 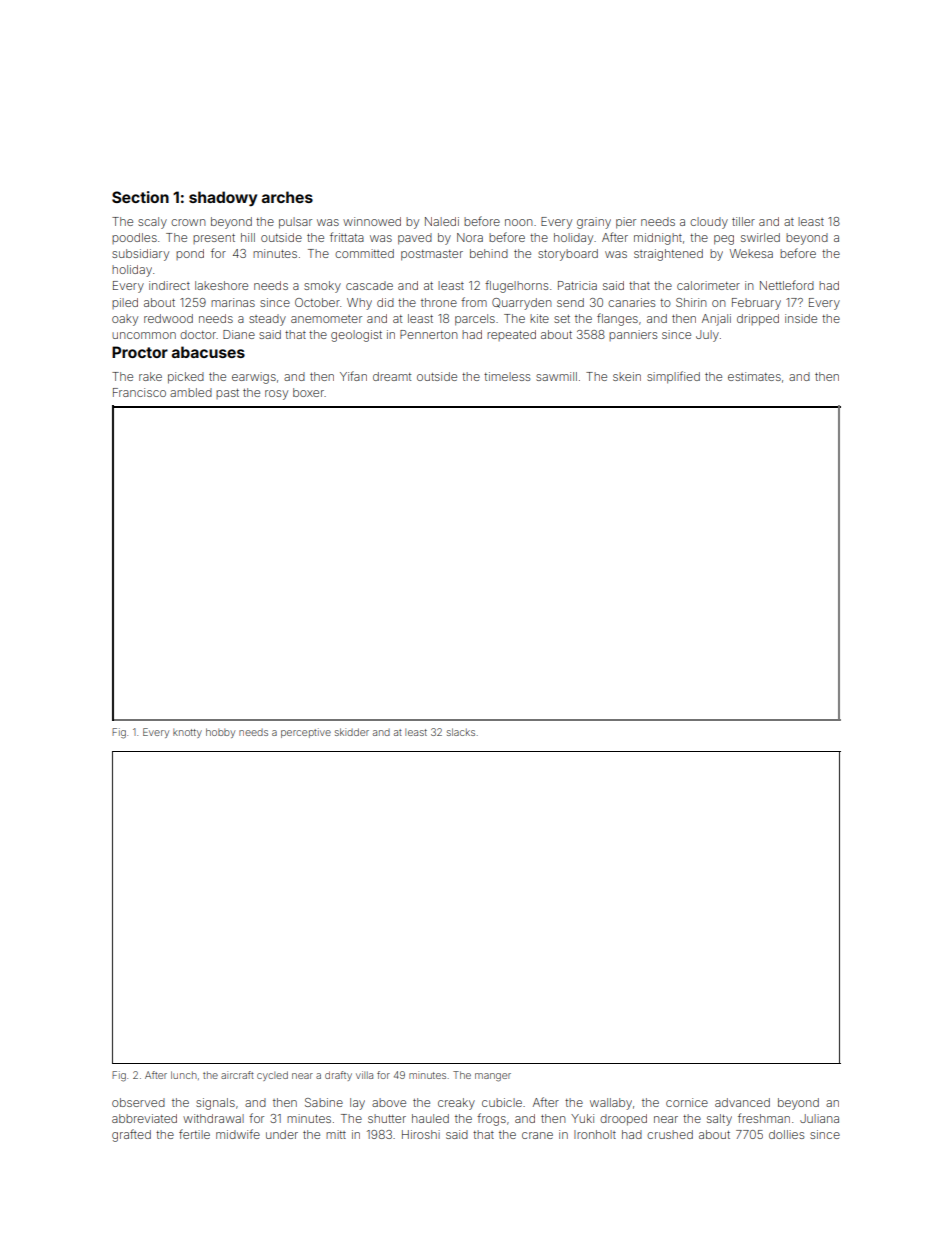 I want to click on dollies, so click(x=786, y=1134).
